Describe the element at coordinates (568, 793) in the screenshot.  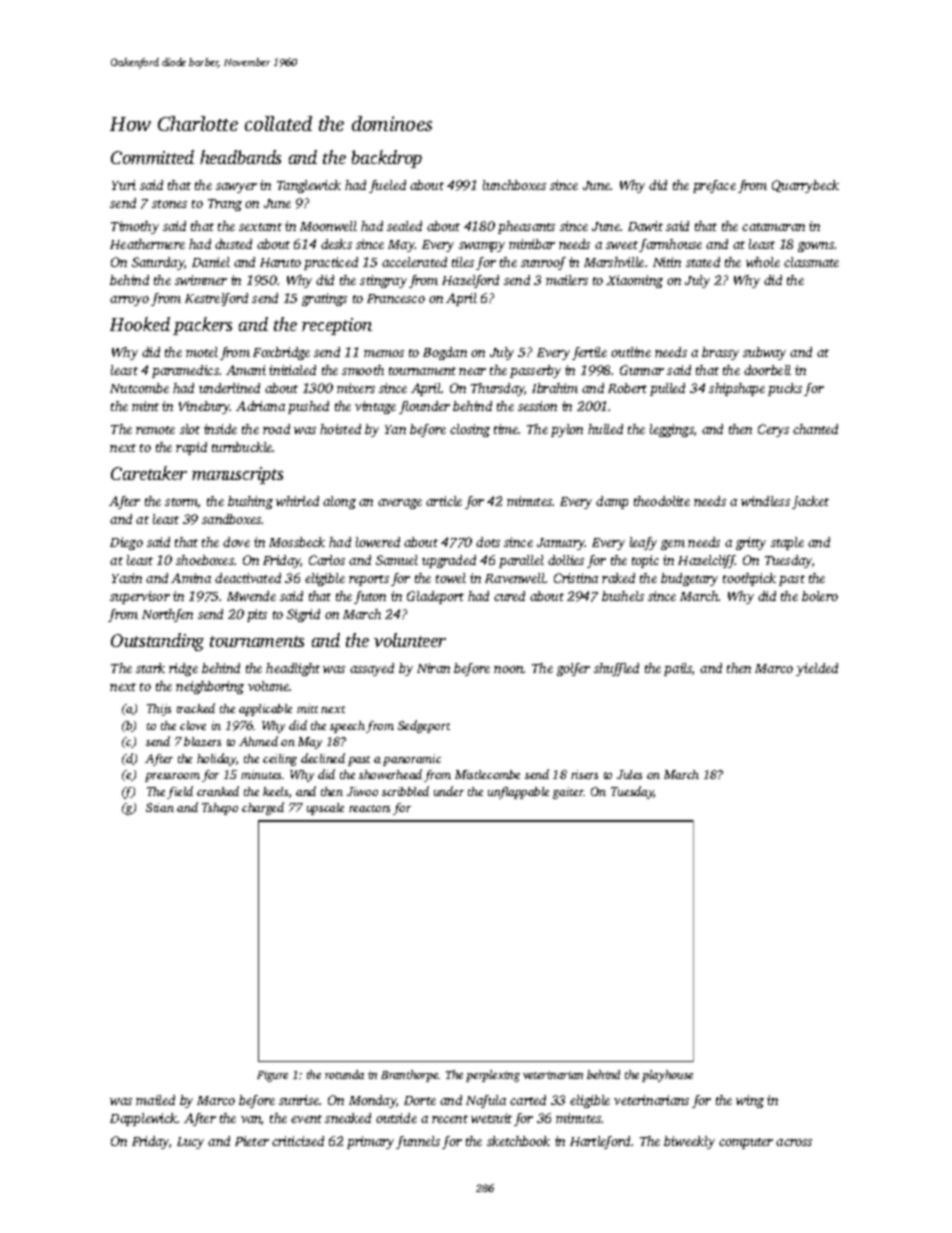
I see `gaiter` at that location.
